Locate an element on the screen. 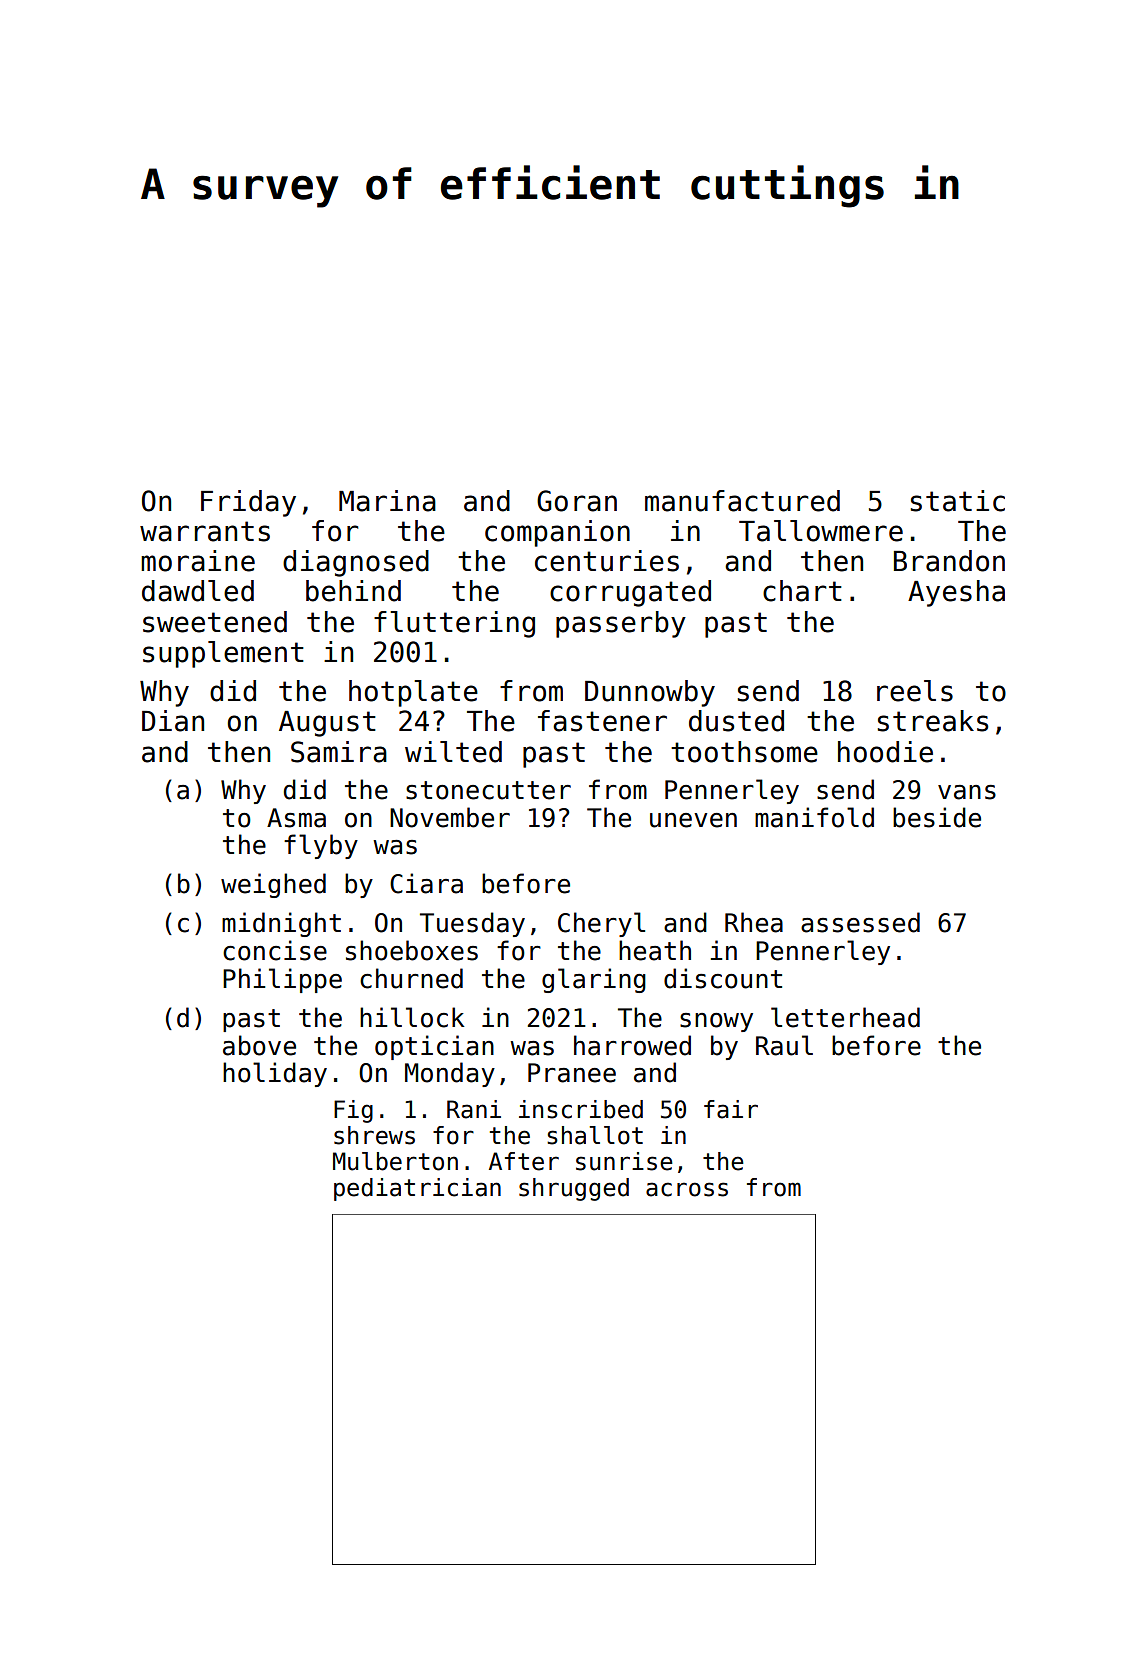  static is located at coordinates (958, 501).
